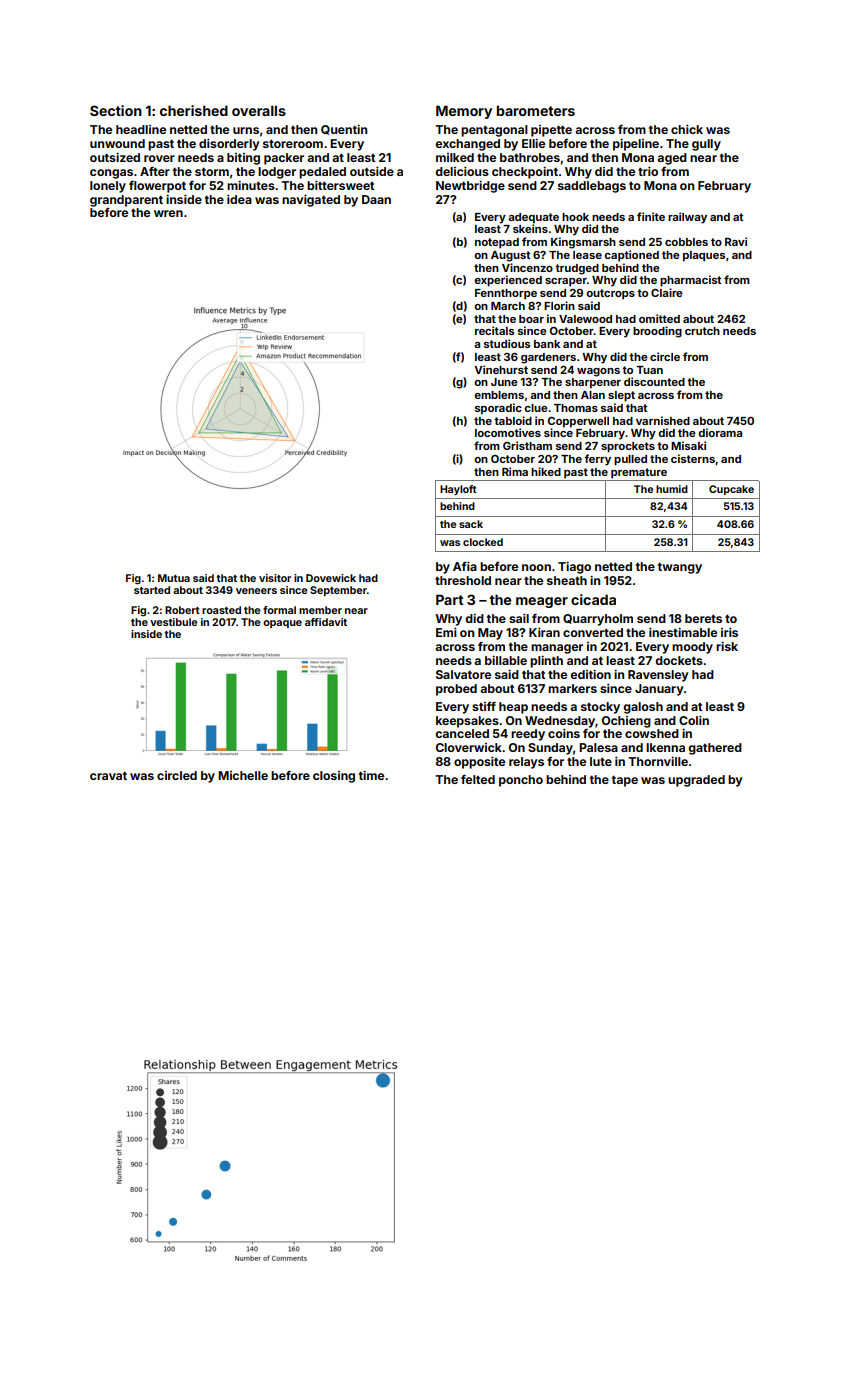  What do you see at coordinates (498, 409) in the screenshot?
I see `sporadic` at bounding box center [498, 409].
